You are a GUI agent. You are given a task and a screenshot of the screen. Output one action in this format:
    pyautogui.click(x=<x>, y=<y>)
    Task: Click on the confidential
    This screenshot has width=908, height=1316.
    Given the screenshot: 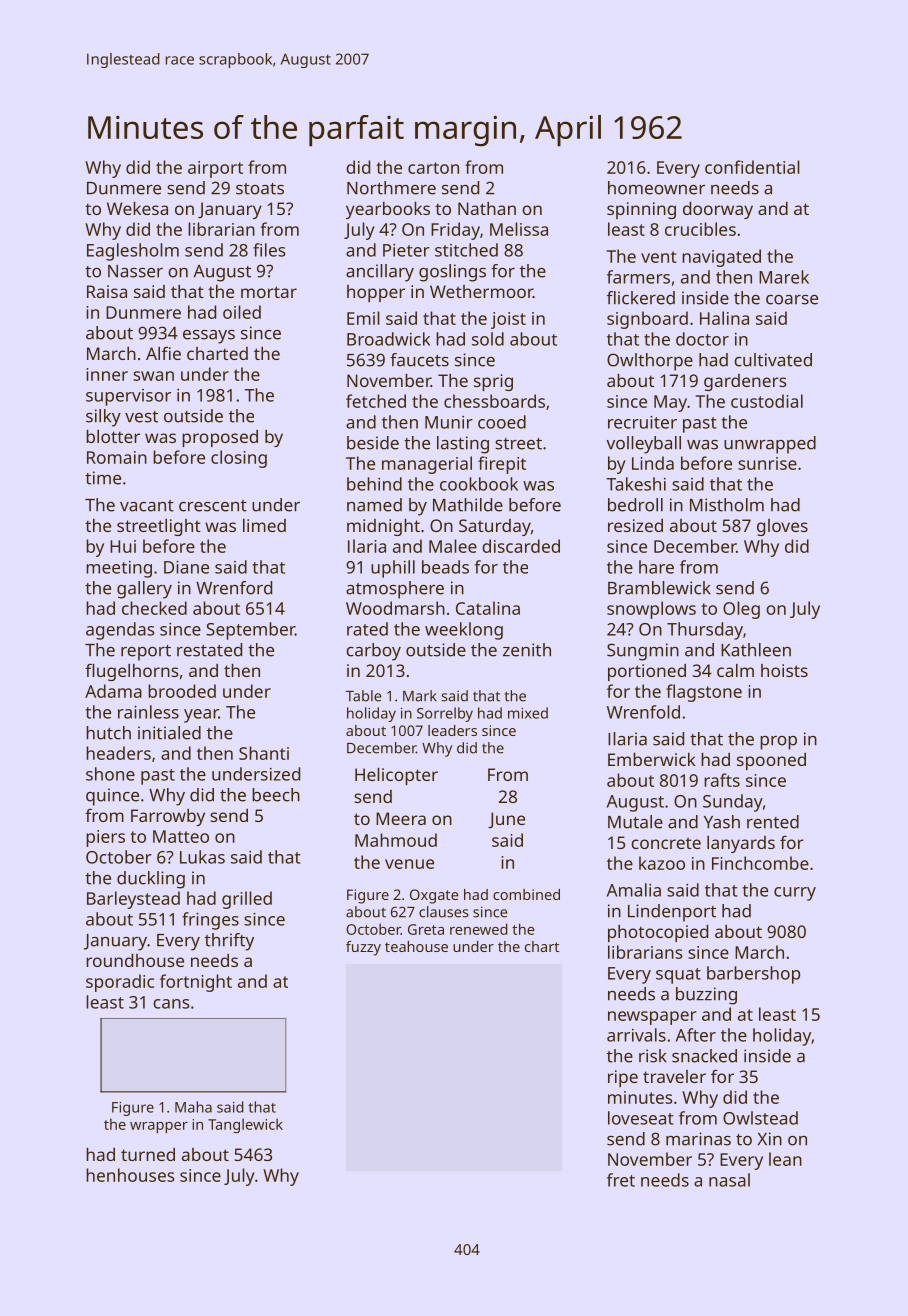 What is the action you would take?
    pyautogui.click(x=752, y=167)
